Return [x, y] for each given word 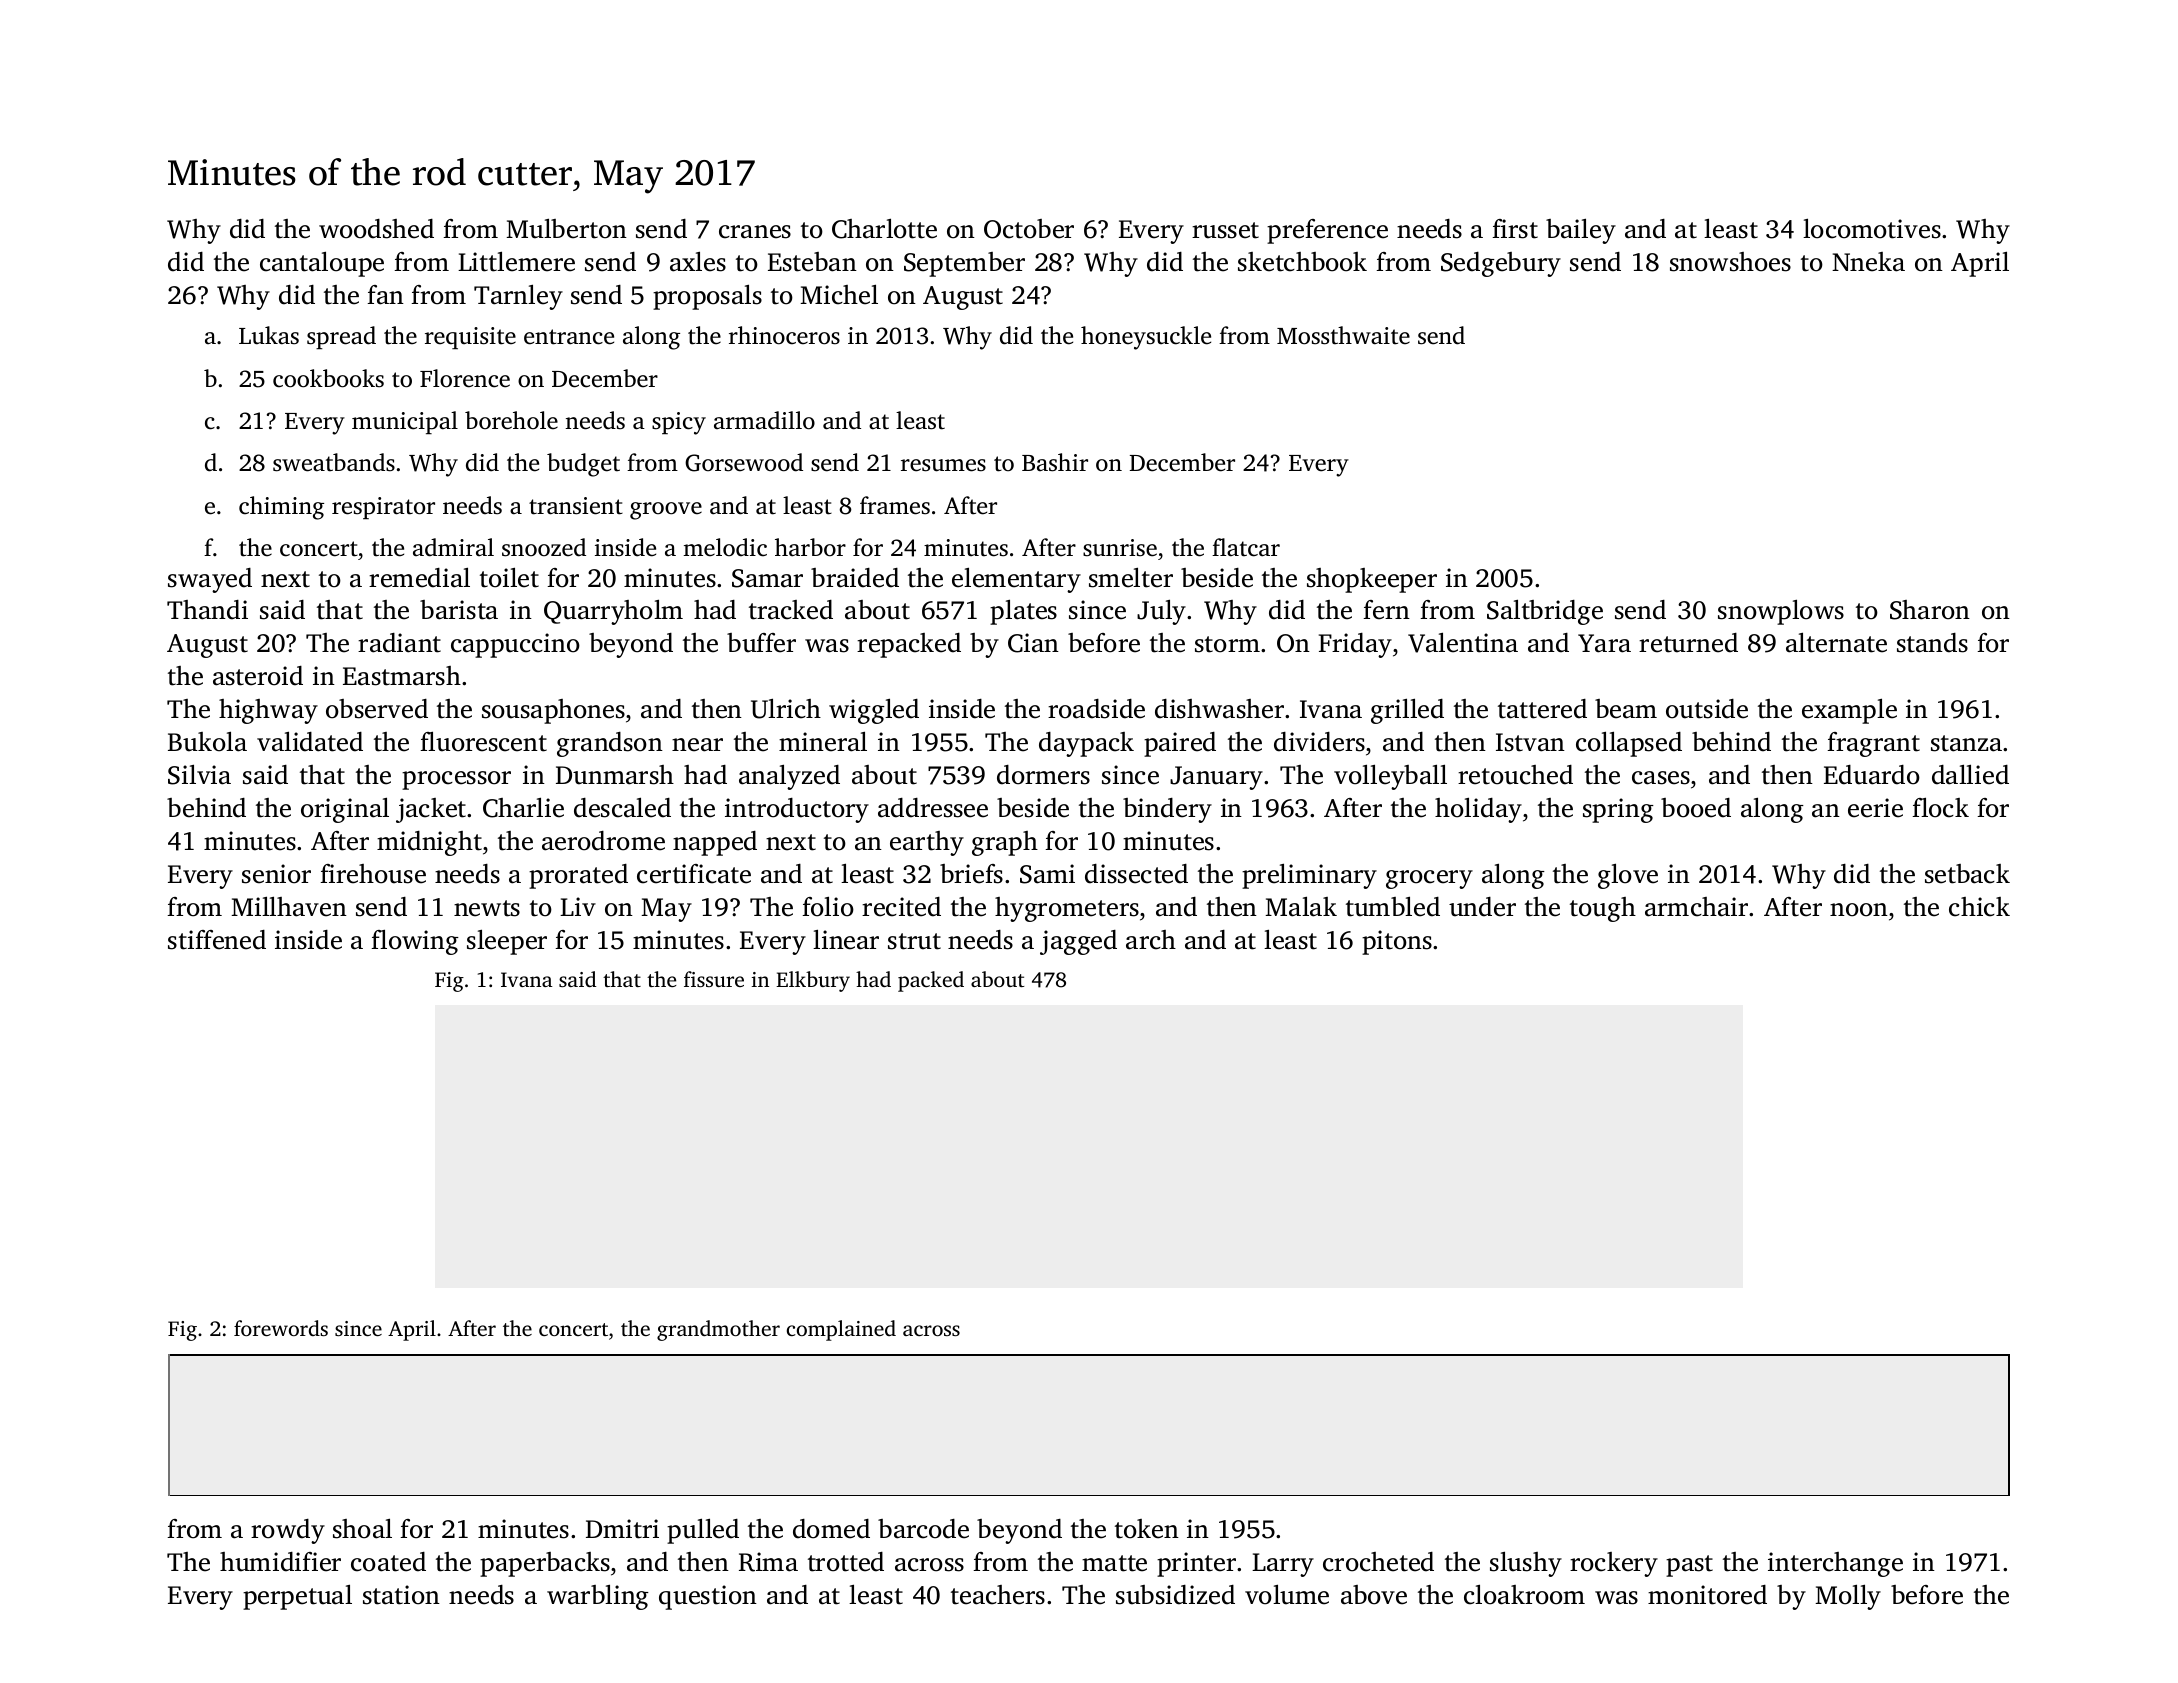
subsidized [1175, 1595]
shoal [362, 1529]
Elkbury [813, 981]
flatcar [1246, 547]
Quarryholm [613, 612]
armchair [1696, 907]
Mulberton [566, 229]
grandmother [718, 1330]
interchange [1835, 1564]
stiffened [217, 940]
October [1029, 229]
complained [841, 1330]
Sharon [1930, 610]
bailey [1581, 231]
